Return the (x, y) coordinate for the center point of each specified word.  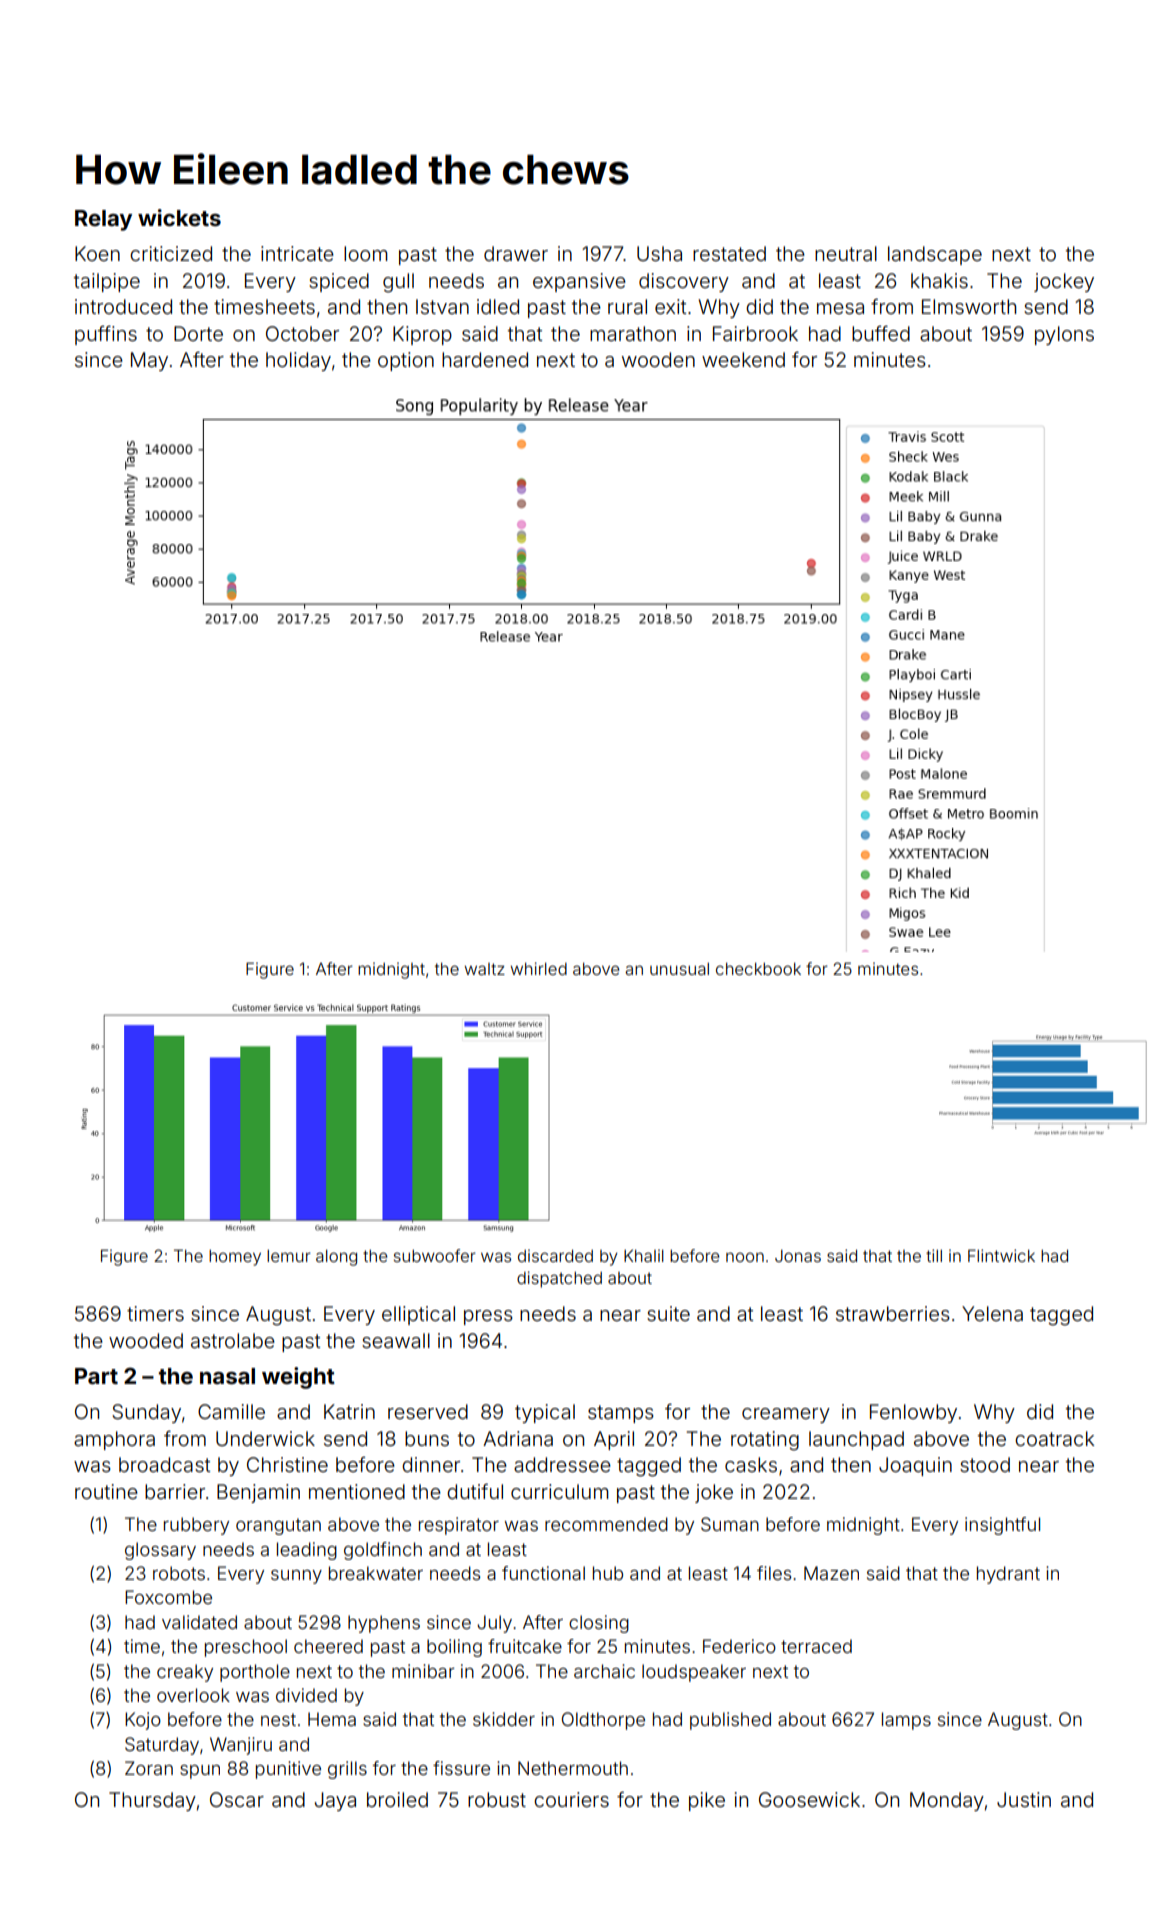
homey (235, 1258)
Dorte (198, 333)
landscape (935, 255)
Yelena (992, 1313)
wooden (658, 359)
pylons (1064, 335)
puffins (106, 335)
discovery (684, 282)
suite (668, 1313)
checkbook (758, 969)
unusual (679, 969)
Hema (332, 1719)
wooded (146, 1340)
